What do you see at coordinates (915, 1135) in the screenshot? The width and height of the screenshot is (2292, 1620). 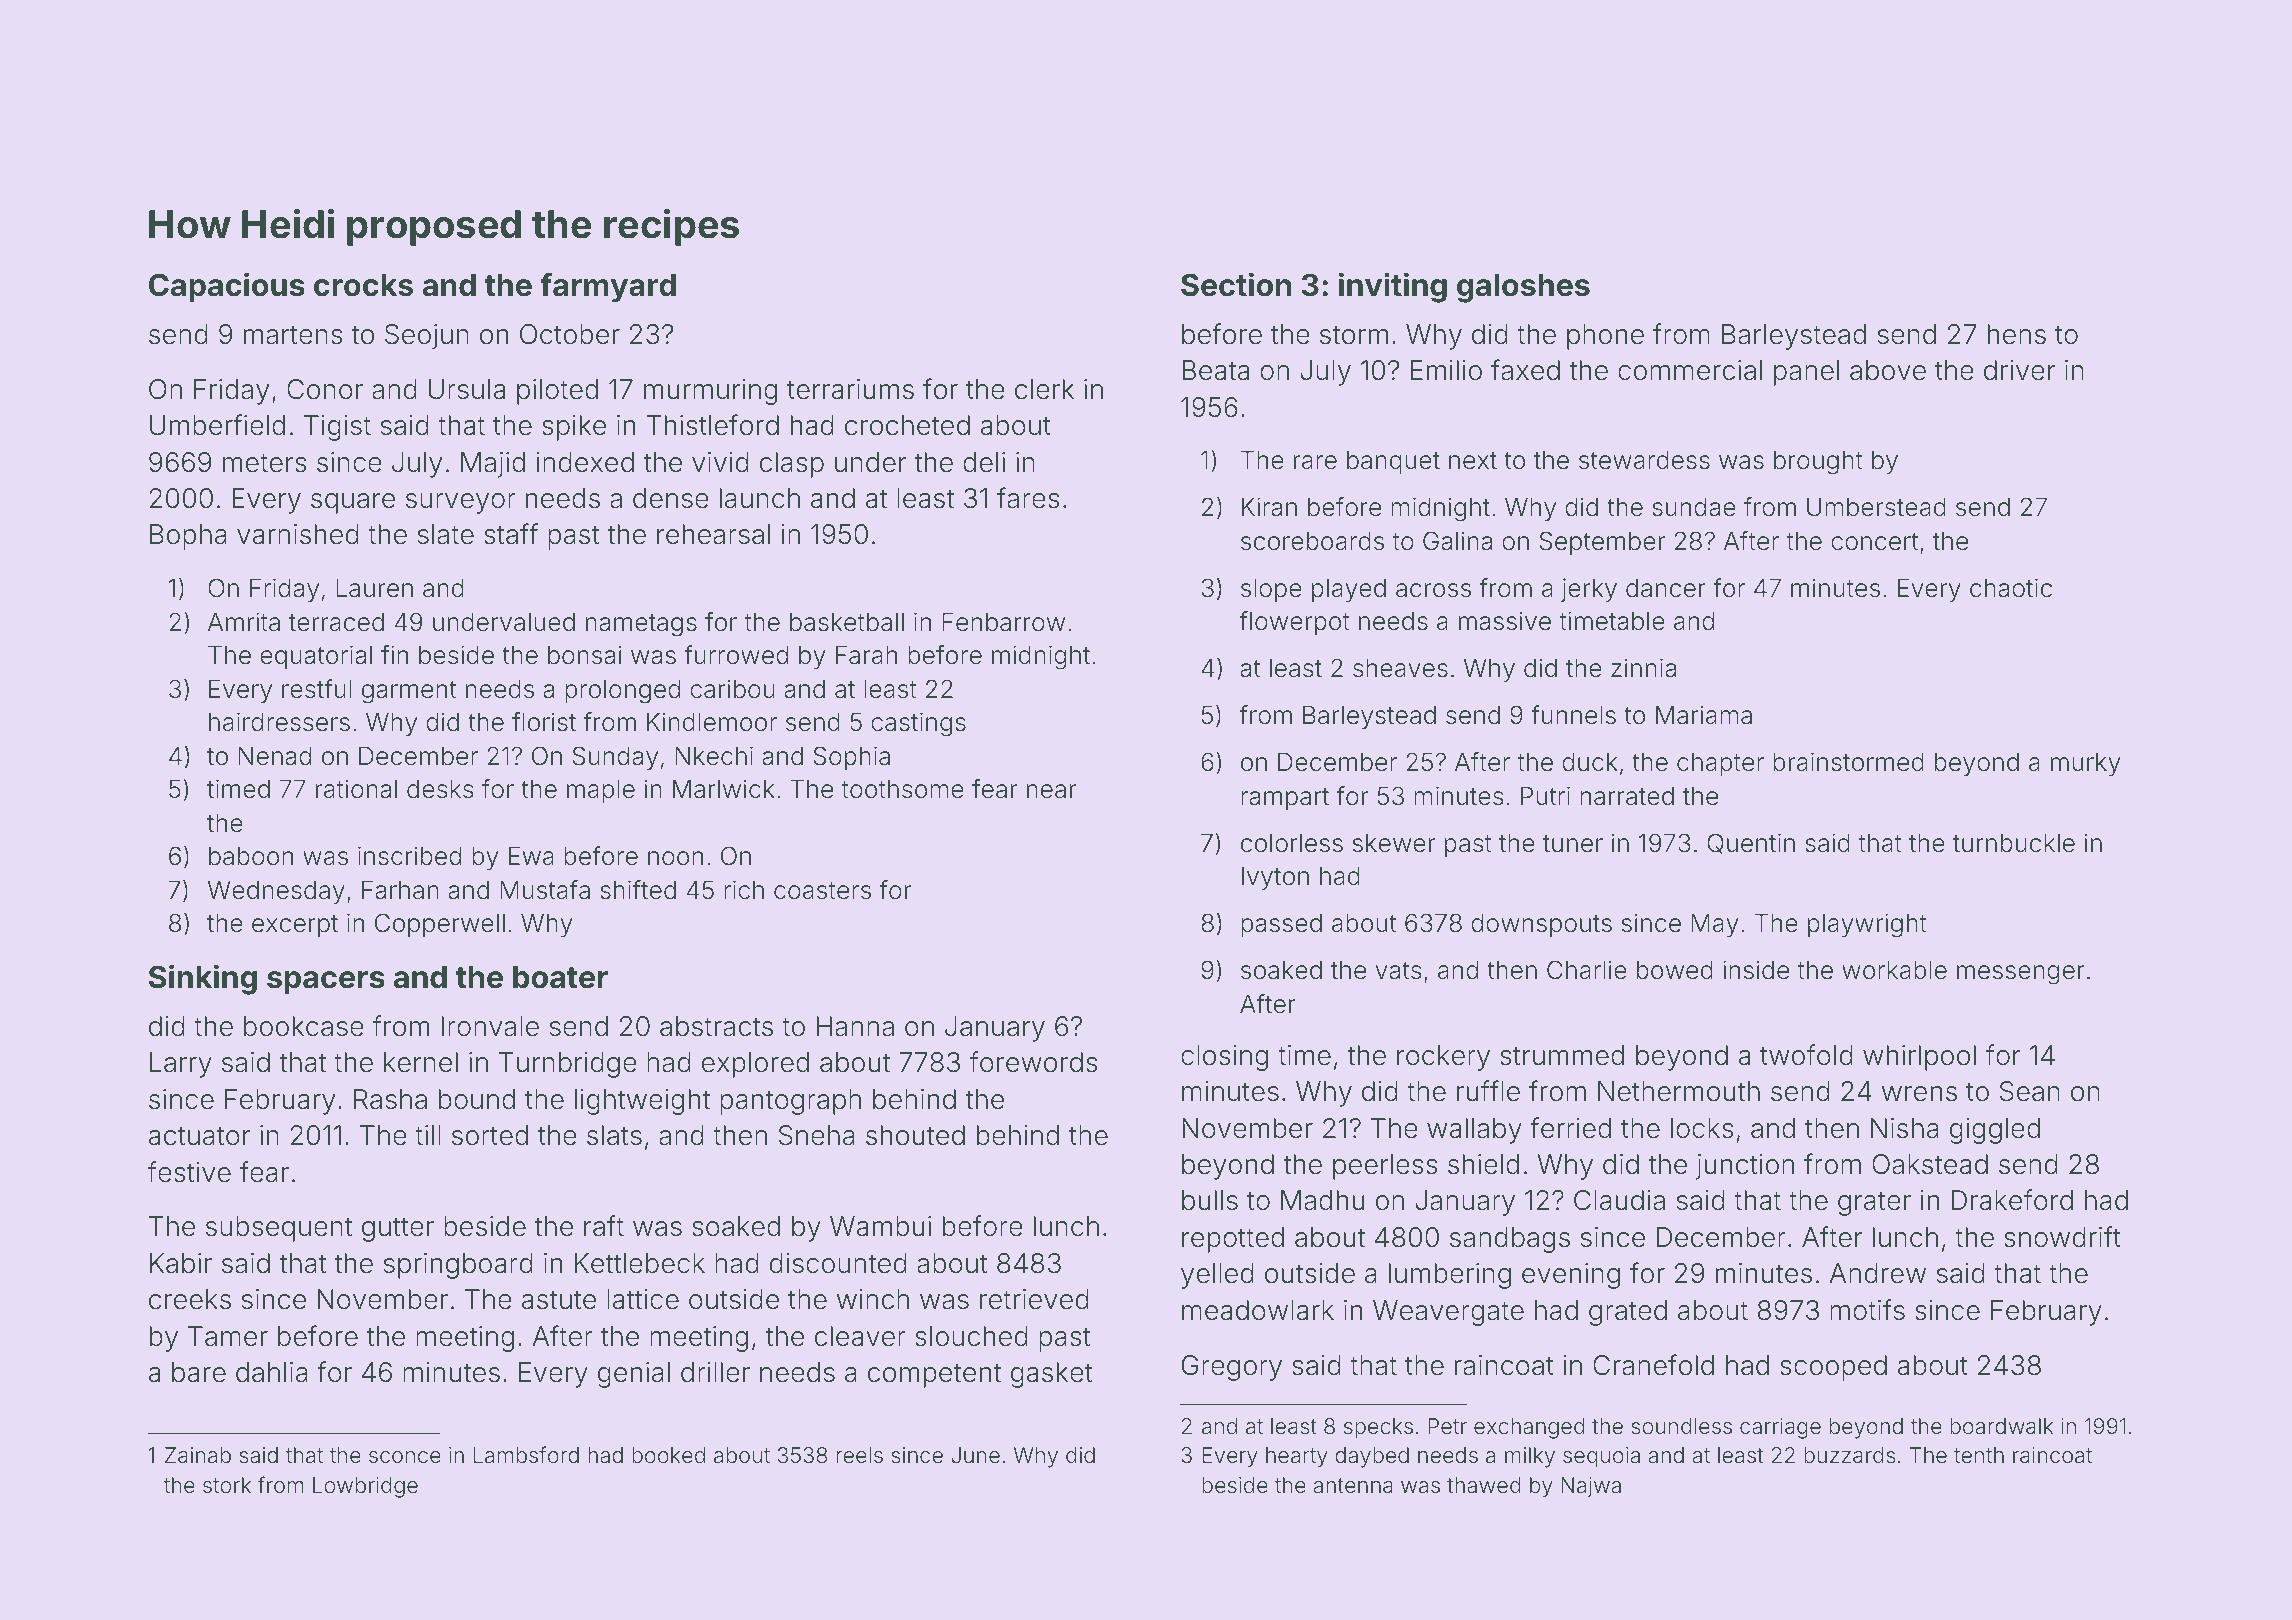 I see `shouted` at bounding box center [915, 1135].
